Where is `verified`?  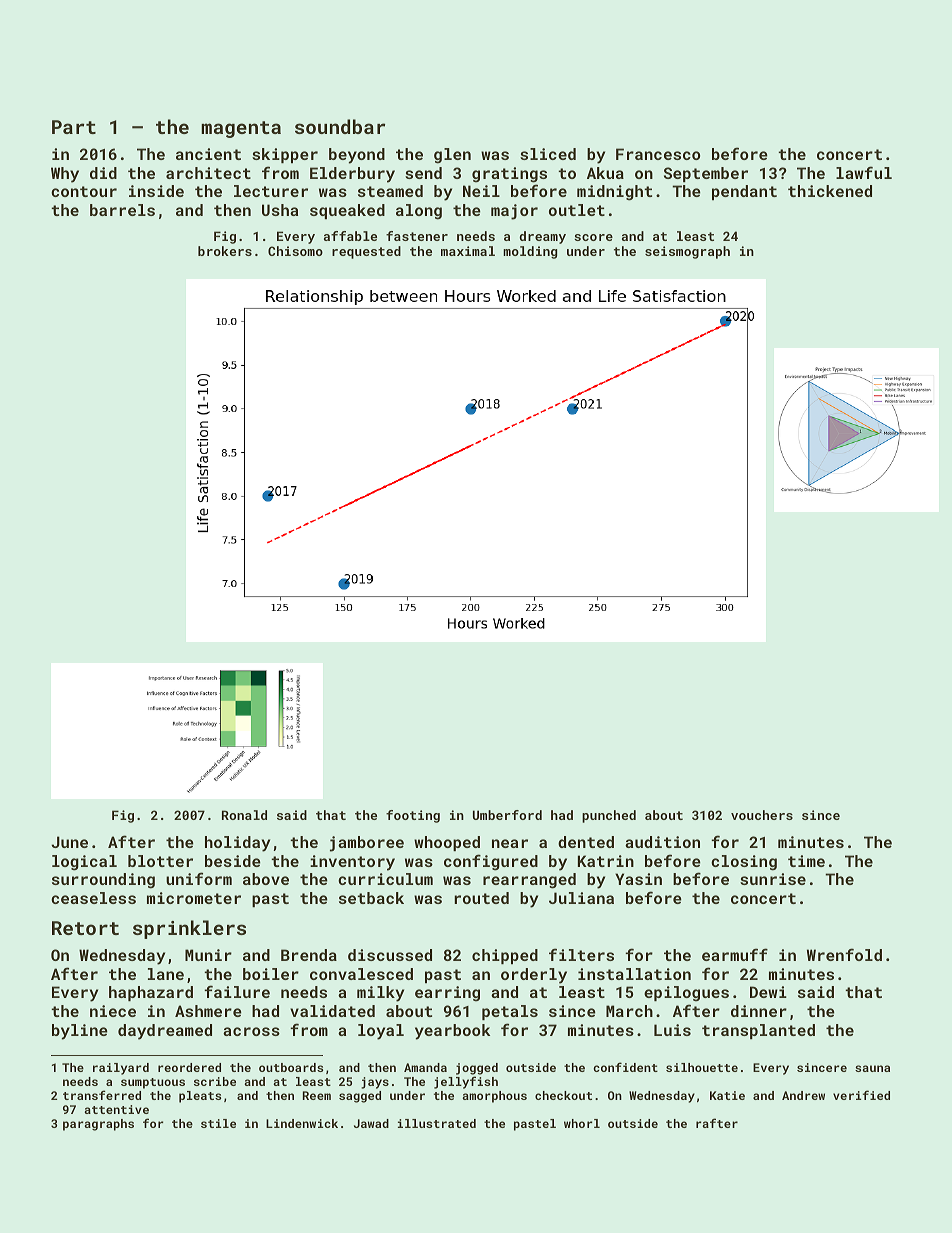
verified is located at coordinates (861, 1095).
